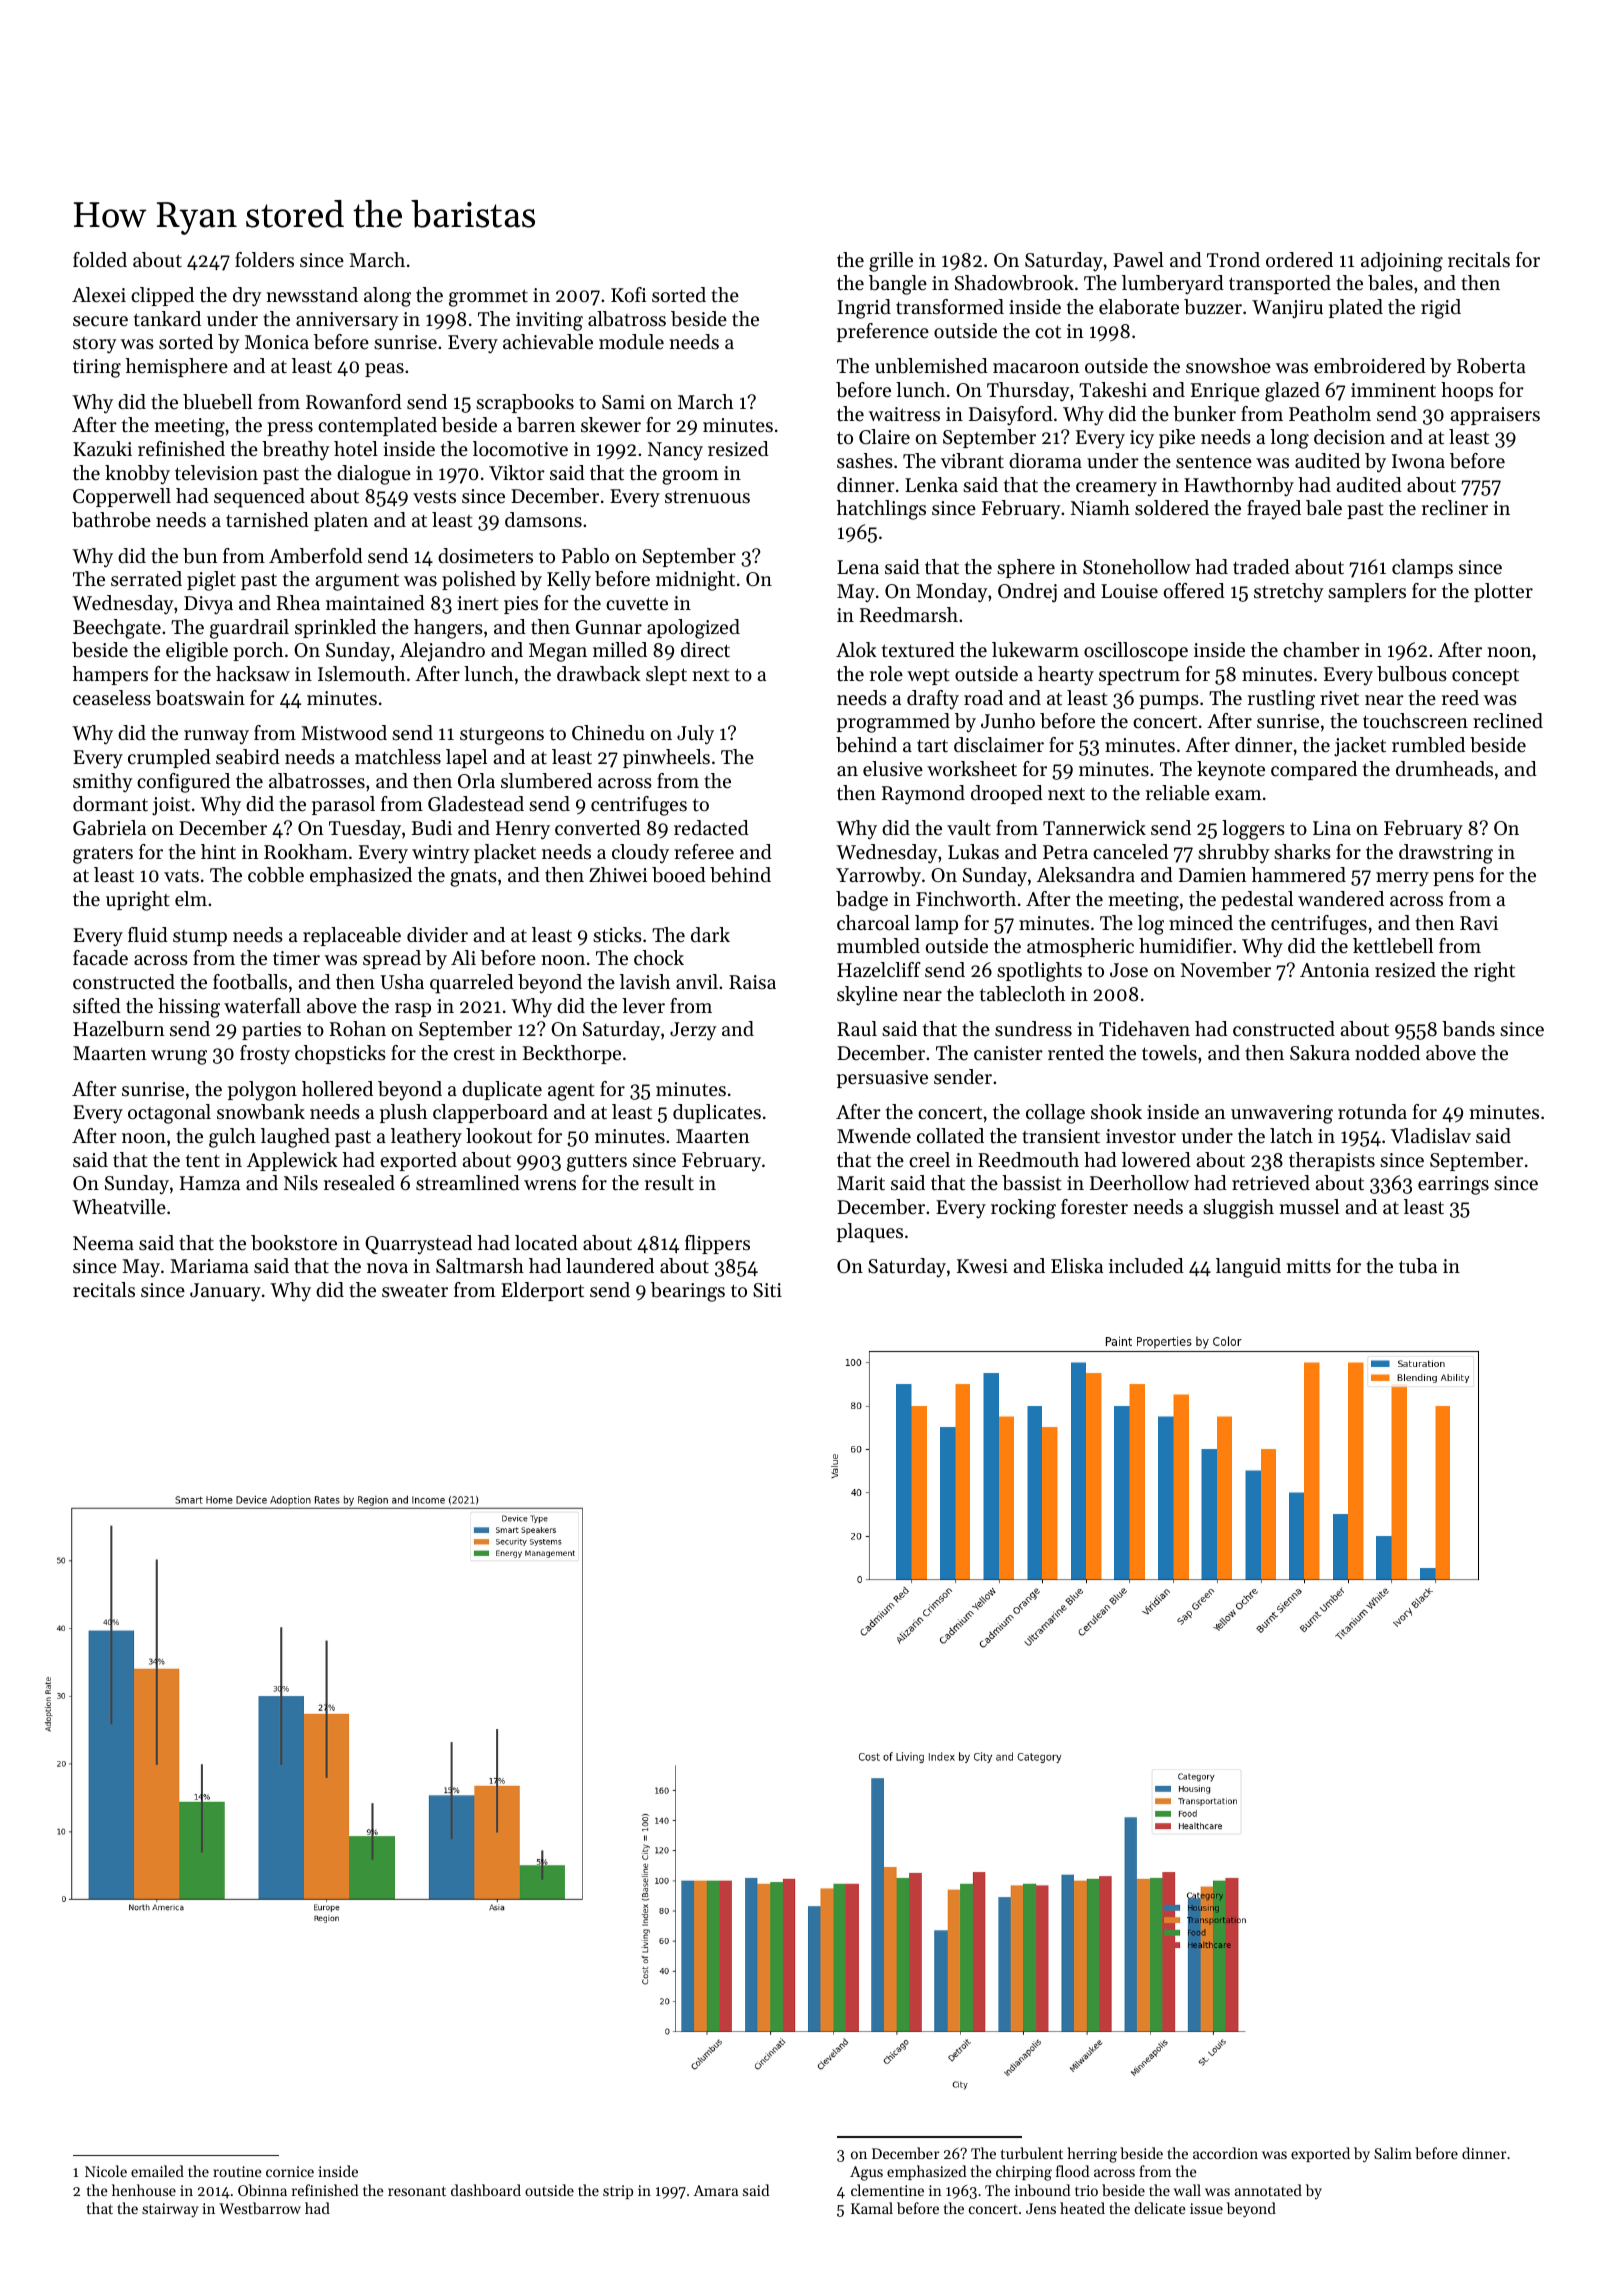 The height and width of the document is (2292, 1620). I want to click on folded, so click(100, 260).
